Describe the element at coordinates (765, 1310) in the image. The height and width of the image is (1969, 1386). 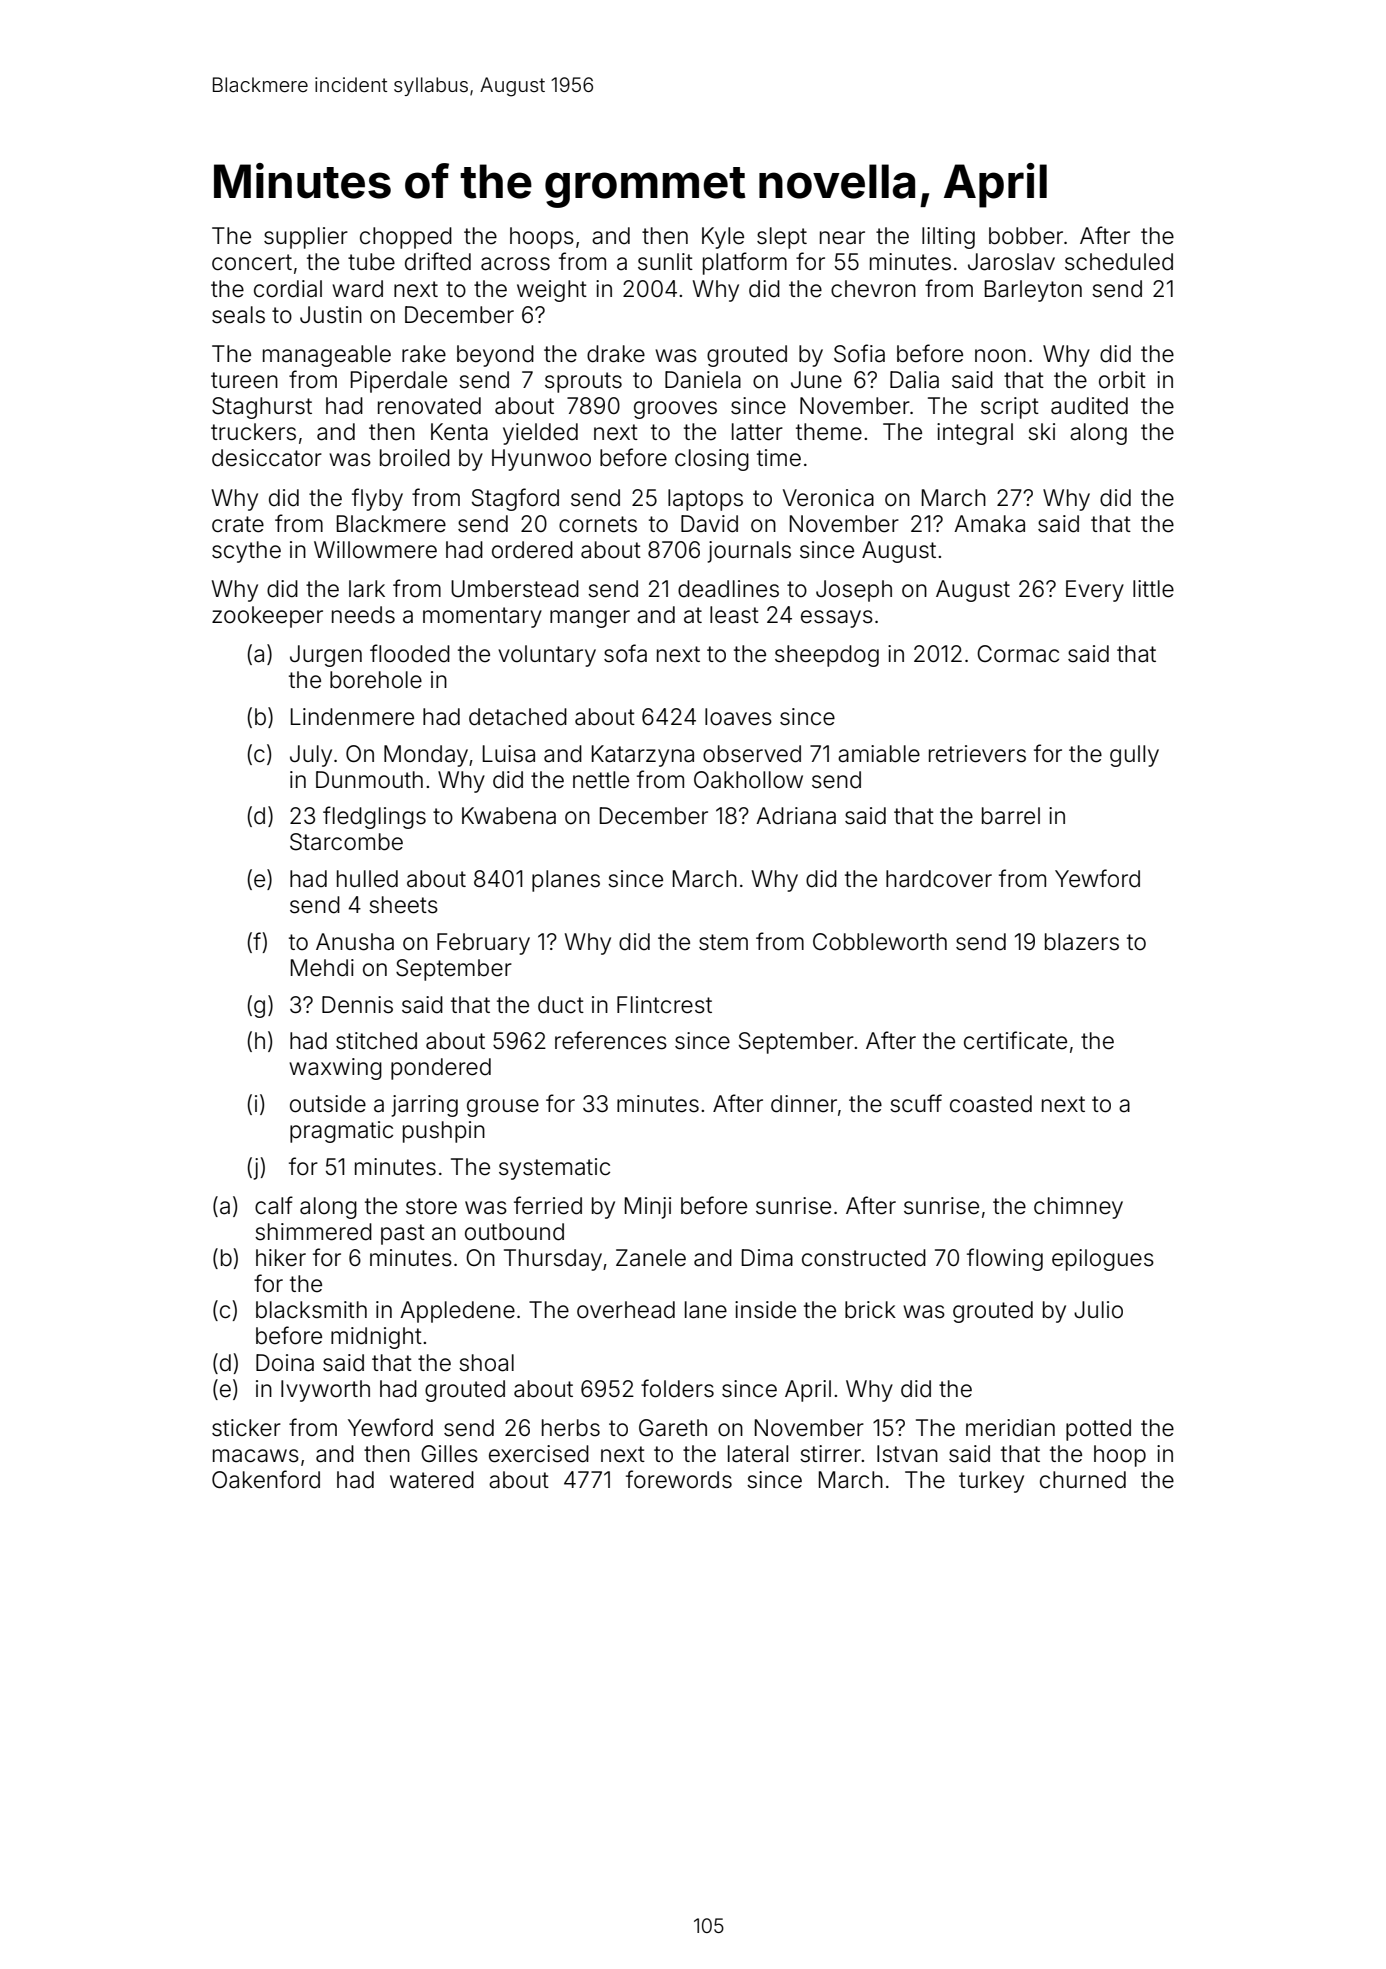
I see `inside` at that location.
